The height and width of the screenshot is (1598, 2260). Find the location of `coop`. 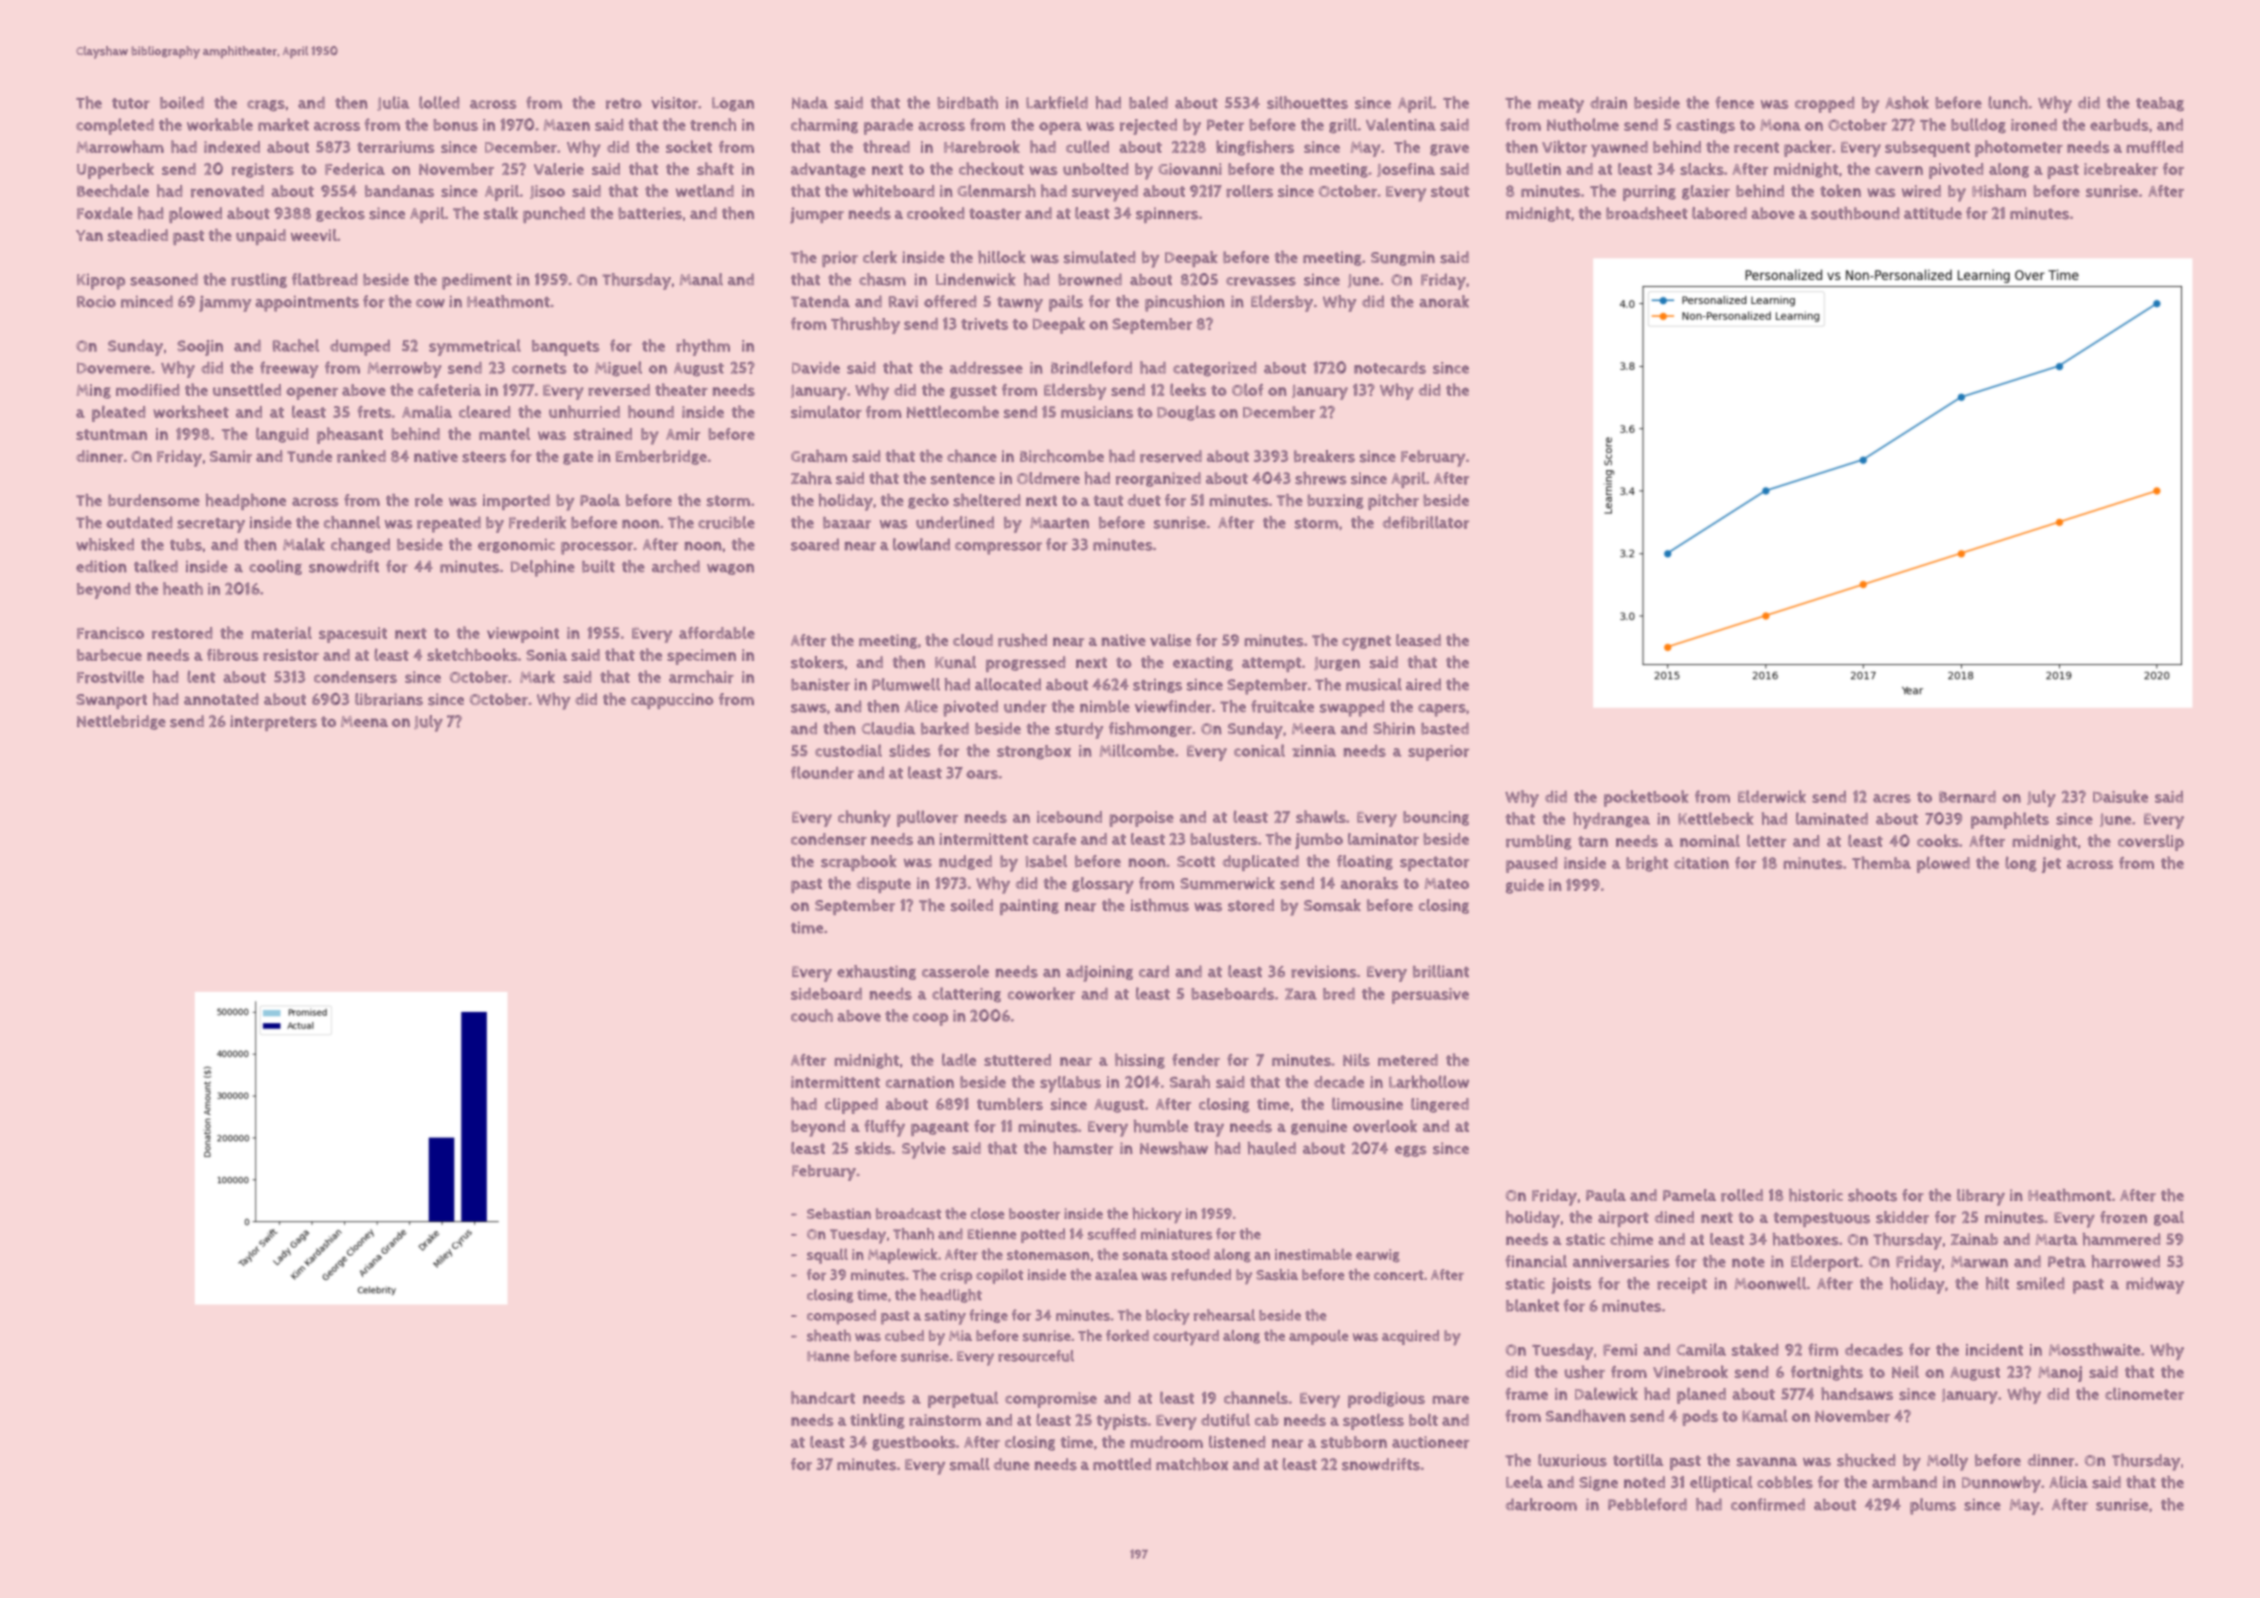

coop is located at coordinates (930, 1019).
